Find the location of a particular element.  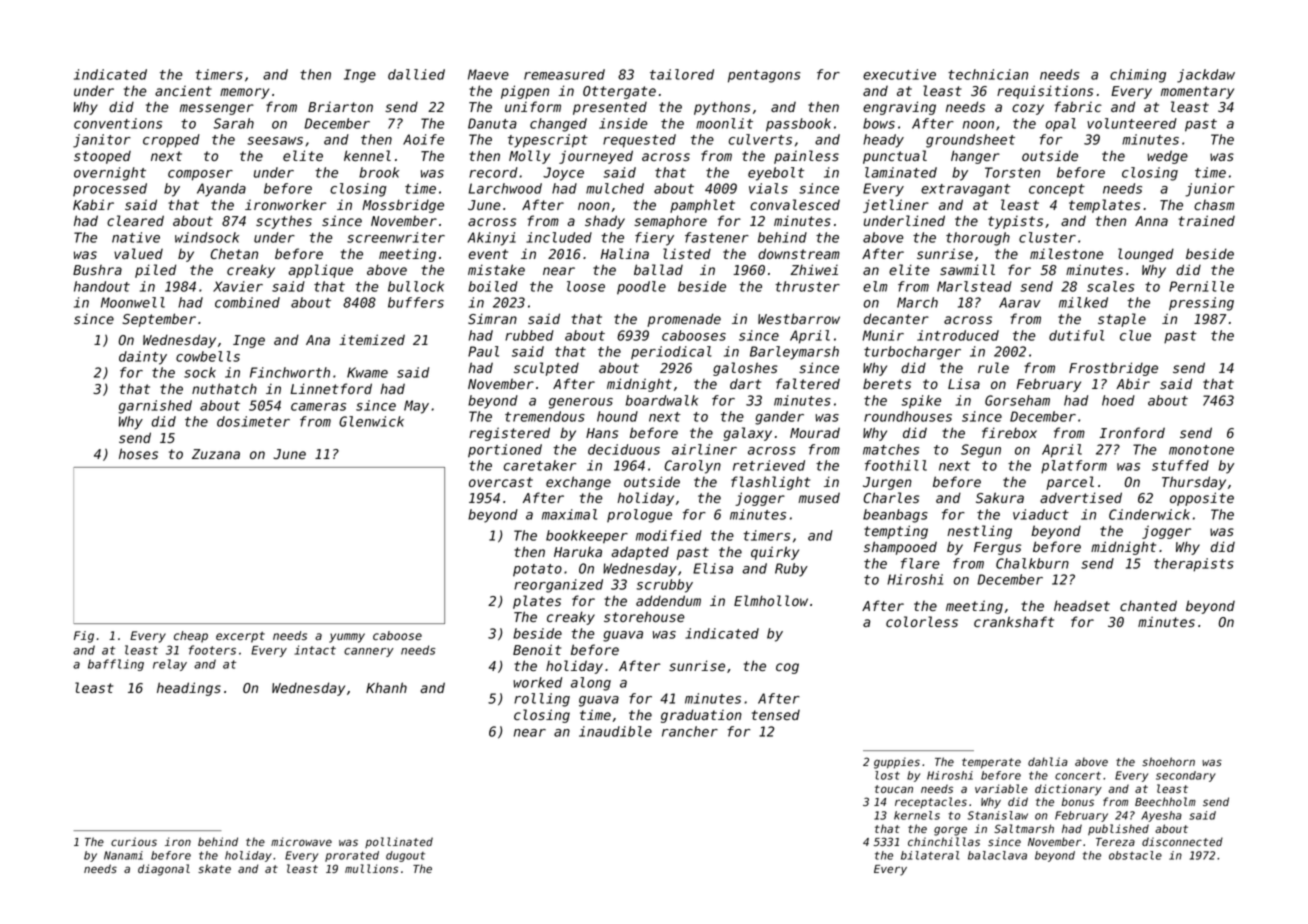

dahlia is located at coordinates (1048, 761).
